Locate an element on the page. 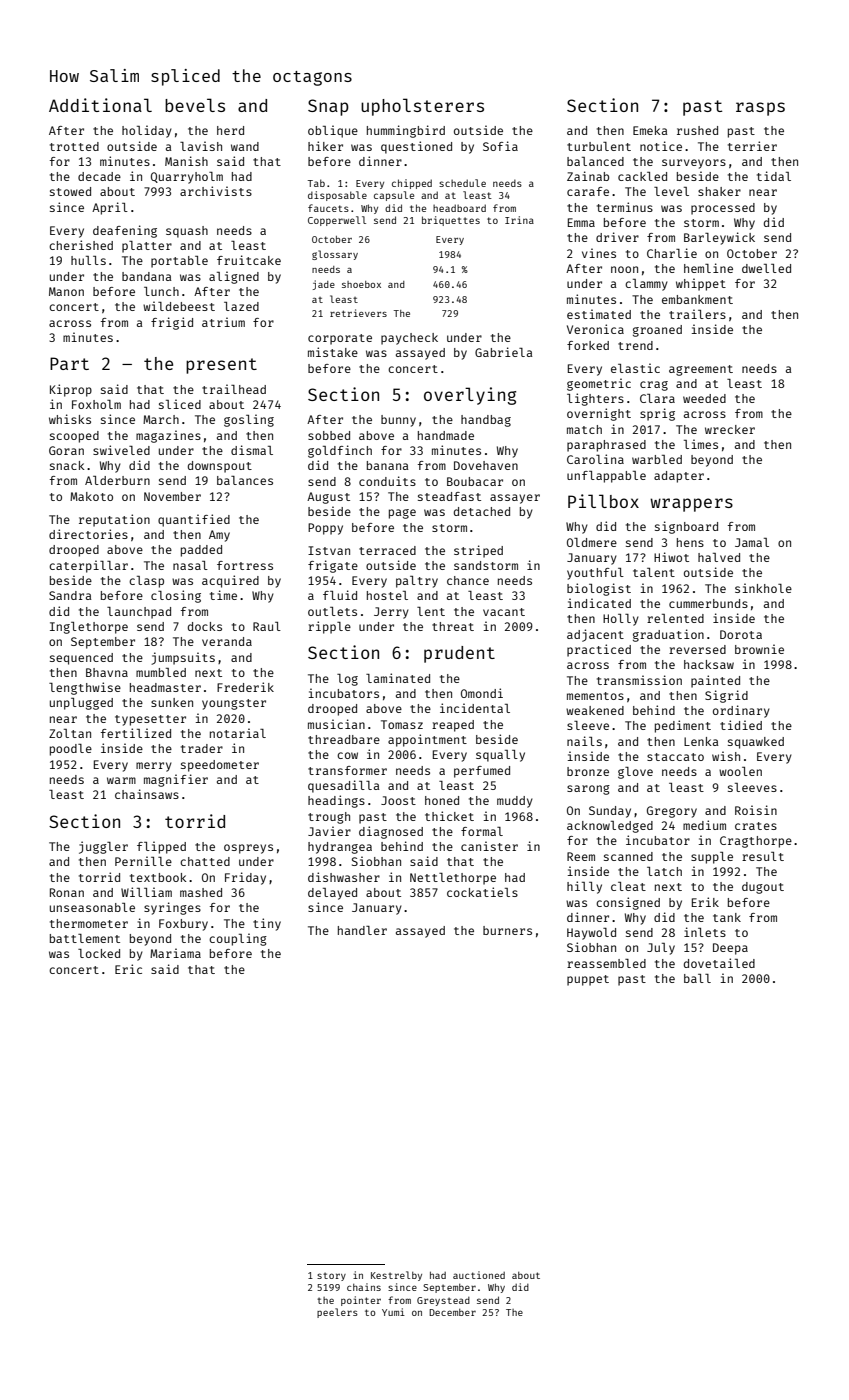 Image resolution: width=849 pixels, height=1400 pixels. bevels is located at coordinates (195, 105).
